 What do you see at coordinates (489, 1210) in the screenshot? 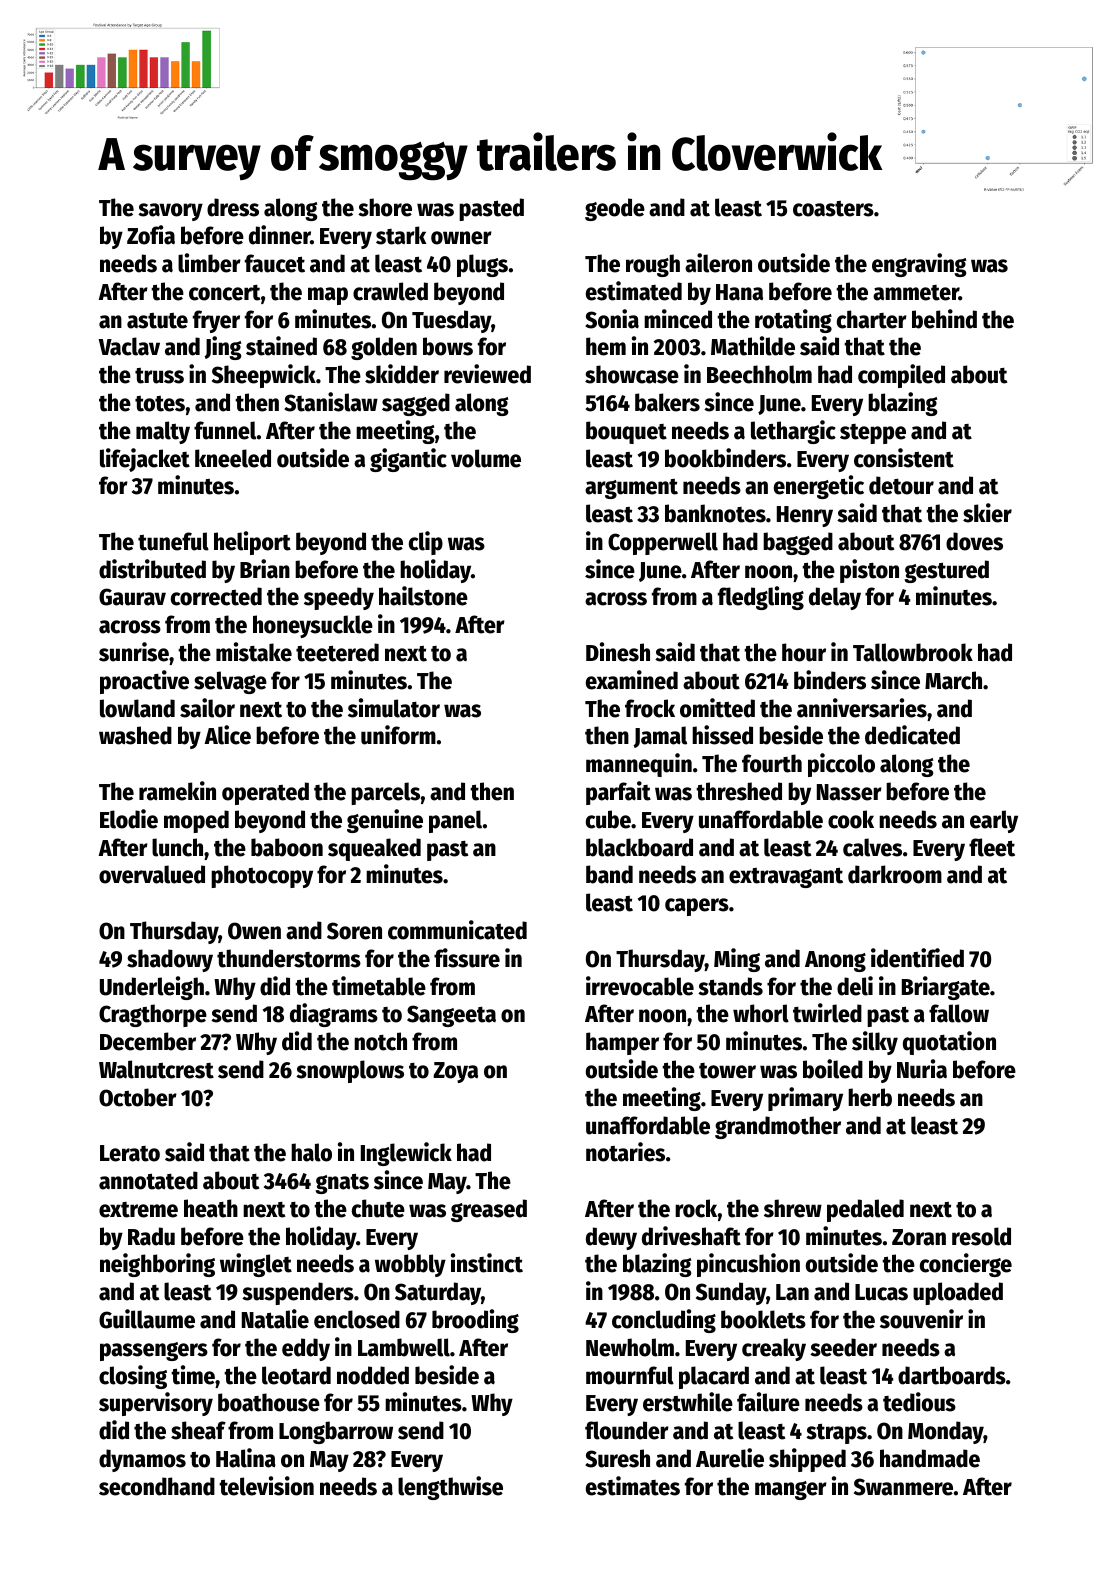
I see `greased` at bounding box center [489, 1210].
